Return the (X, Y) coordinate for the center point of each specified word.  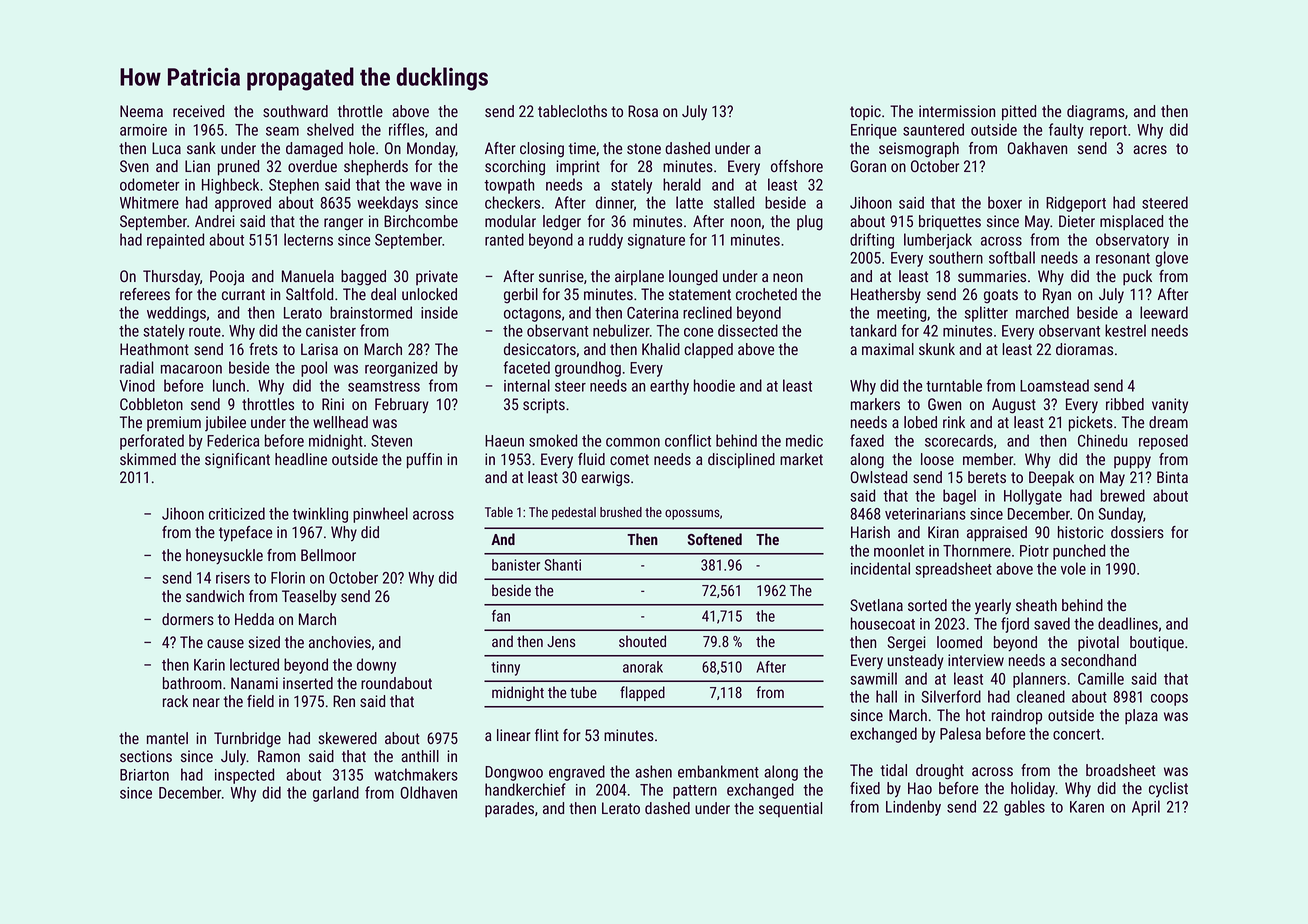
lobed (920, 422)
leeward (1164, 312)
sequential (790, 809)
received (198, 111)
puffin (424, 461)
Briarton (144, 775)
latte (689, 202)
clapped (708, 351)
